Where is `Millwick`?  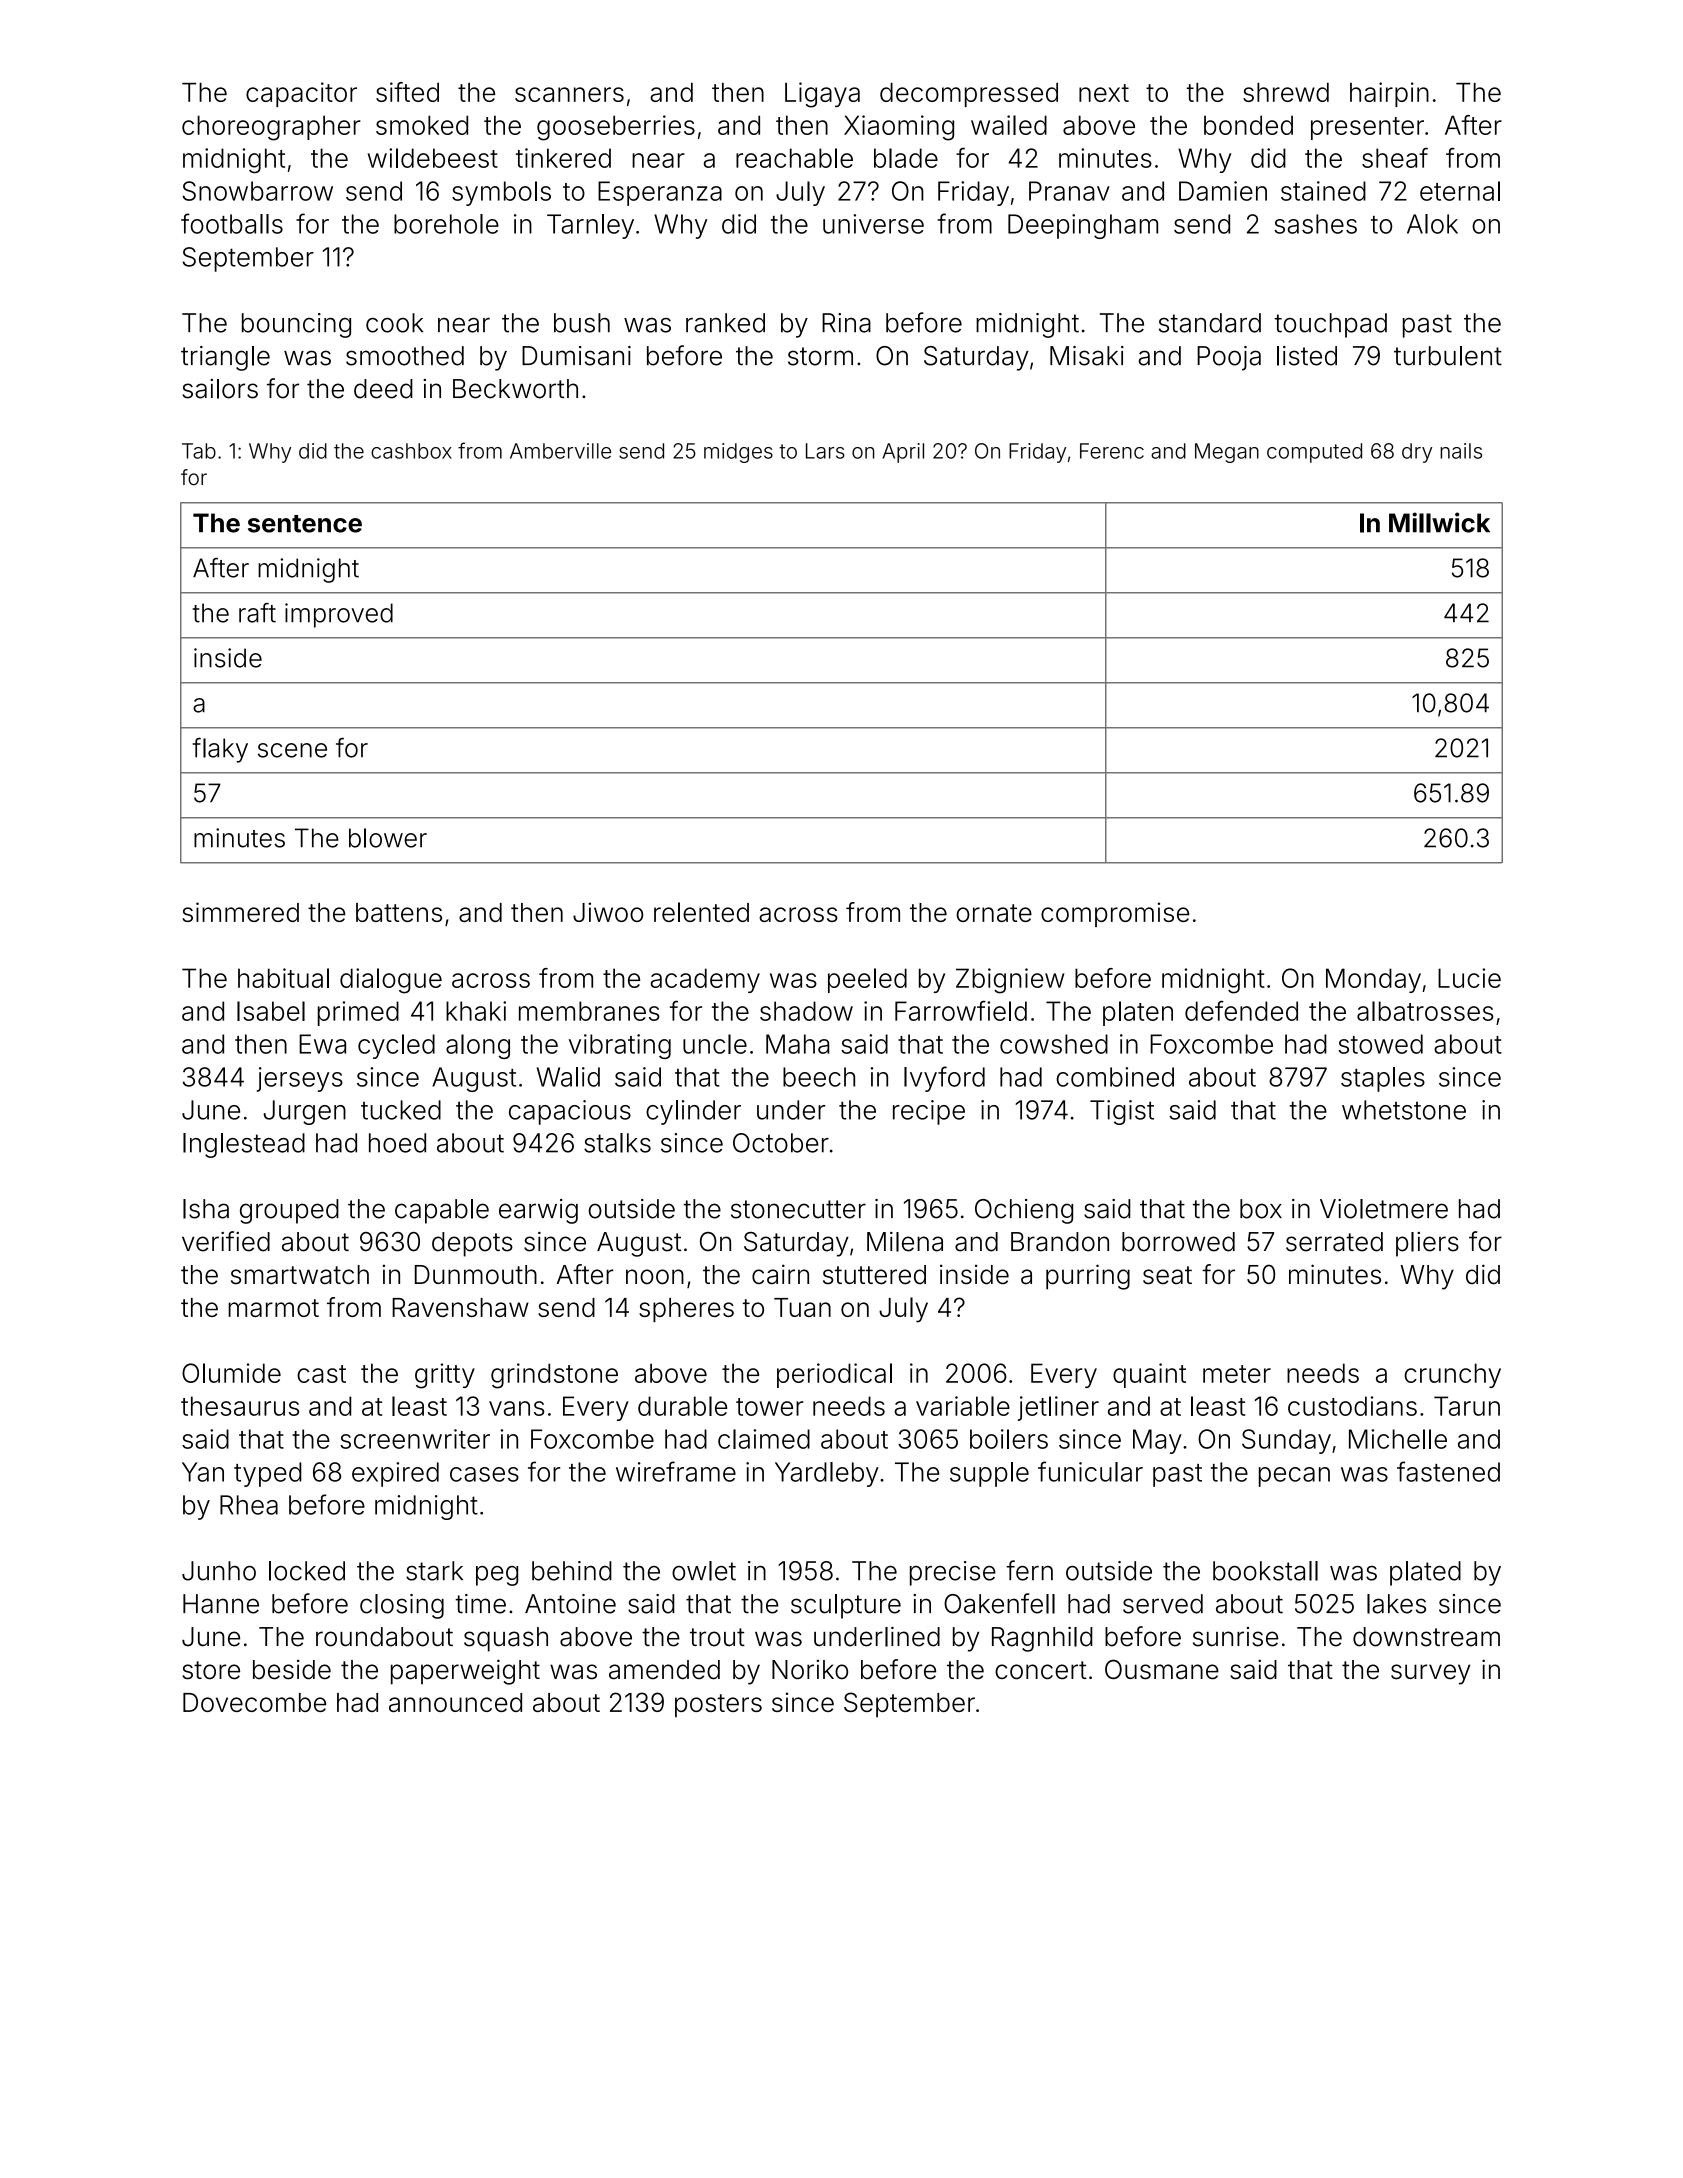 Millwick is located at coordinates (1439, 522).
